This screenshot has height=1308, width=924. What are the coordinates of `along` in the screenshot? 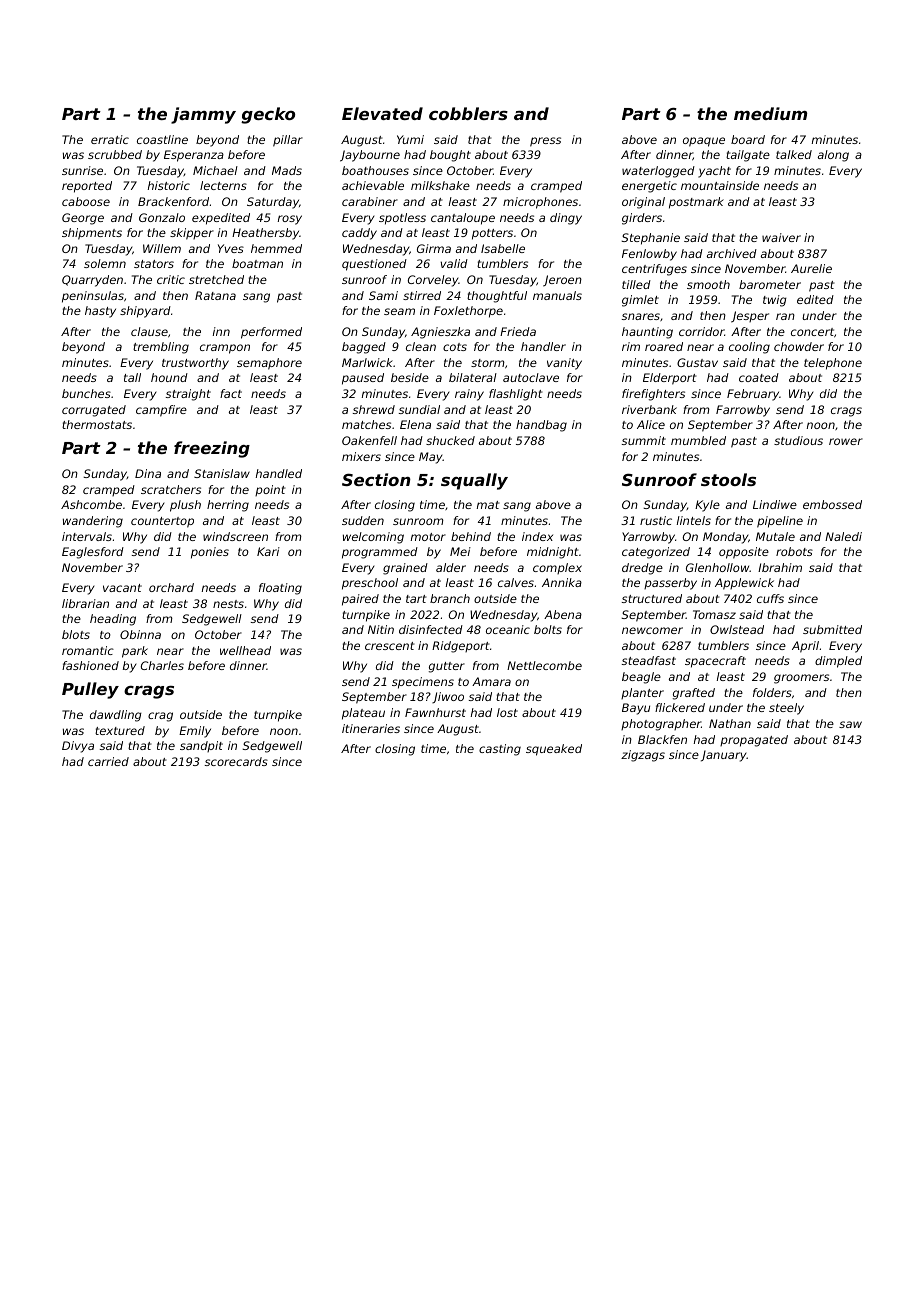 It's located at (833, 156).
